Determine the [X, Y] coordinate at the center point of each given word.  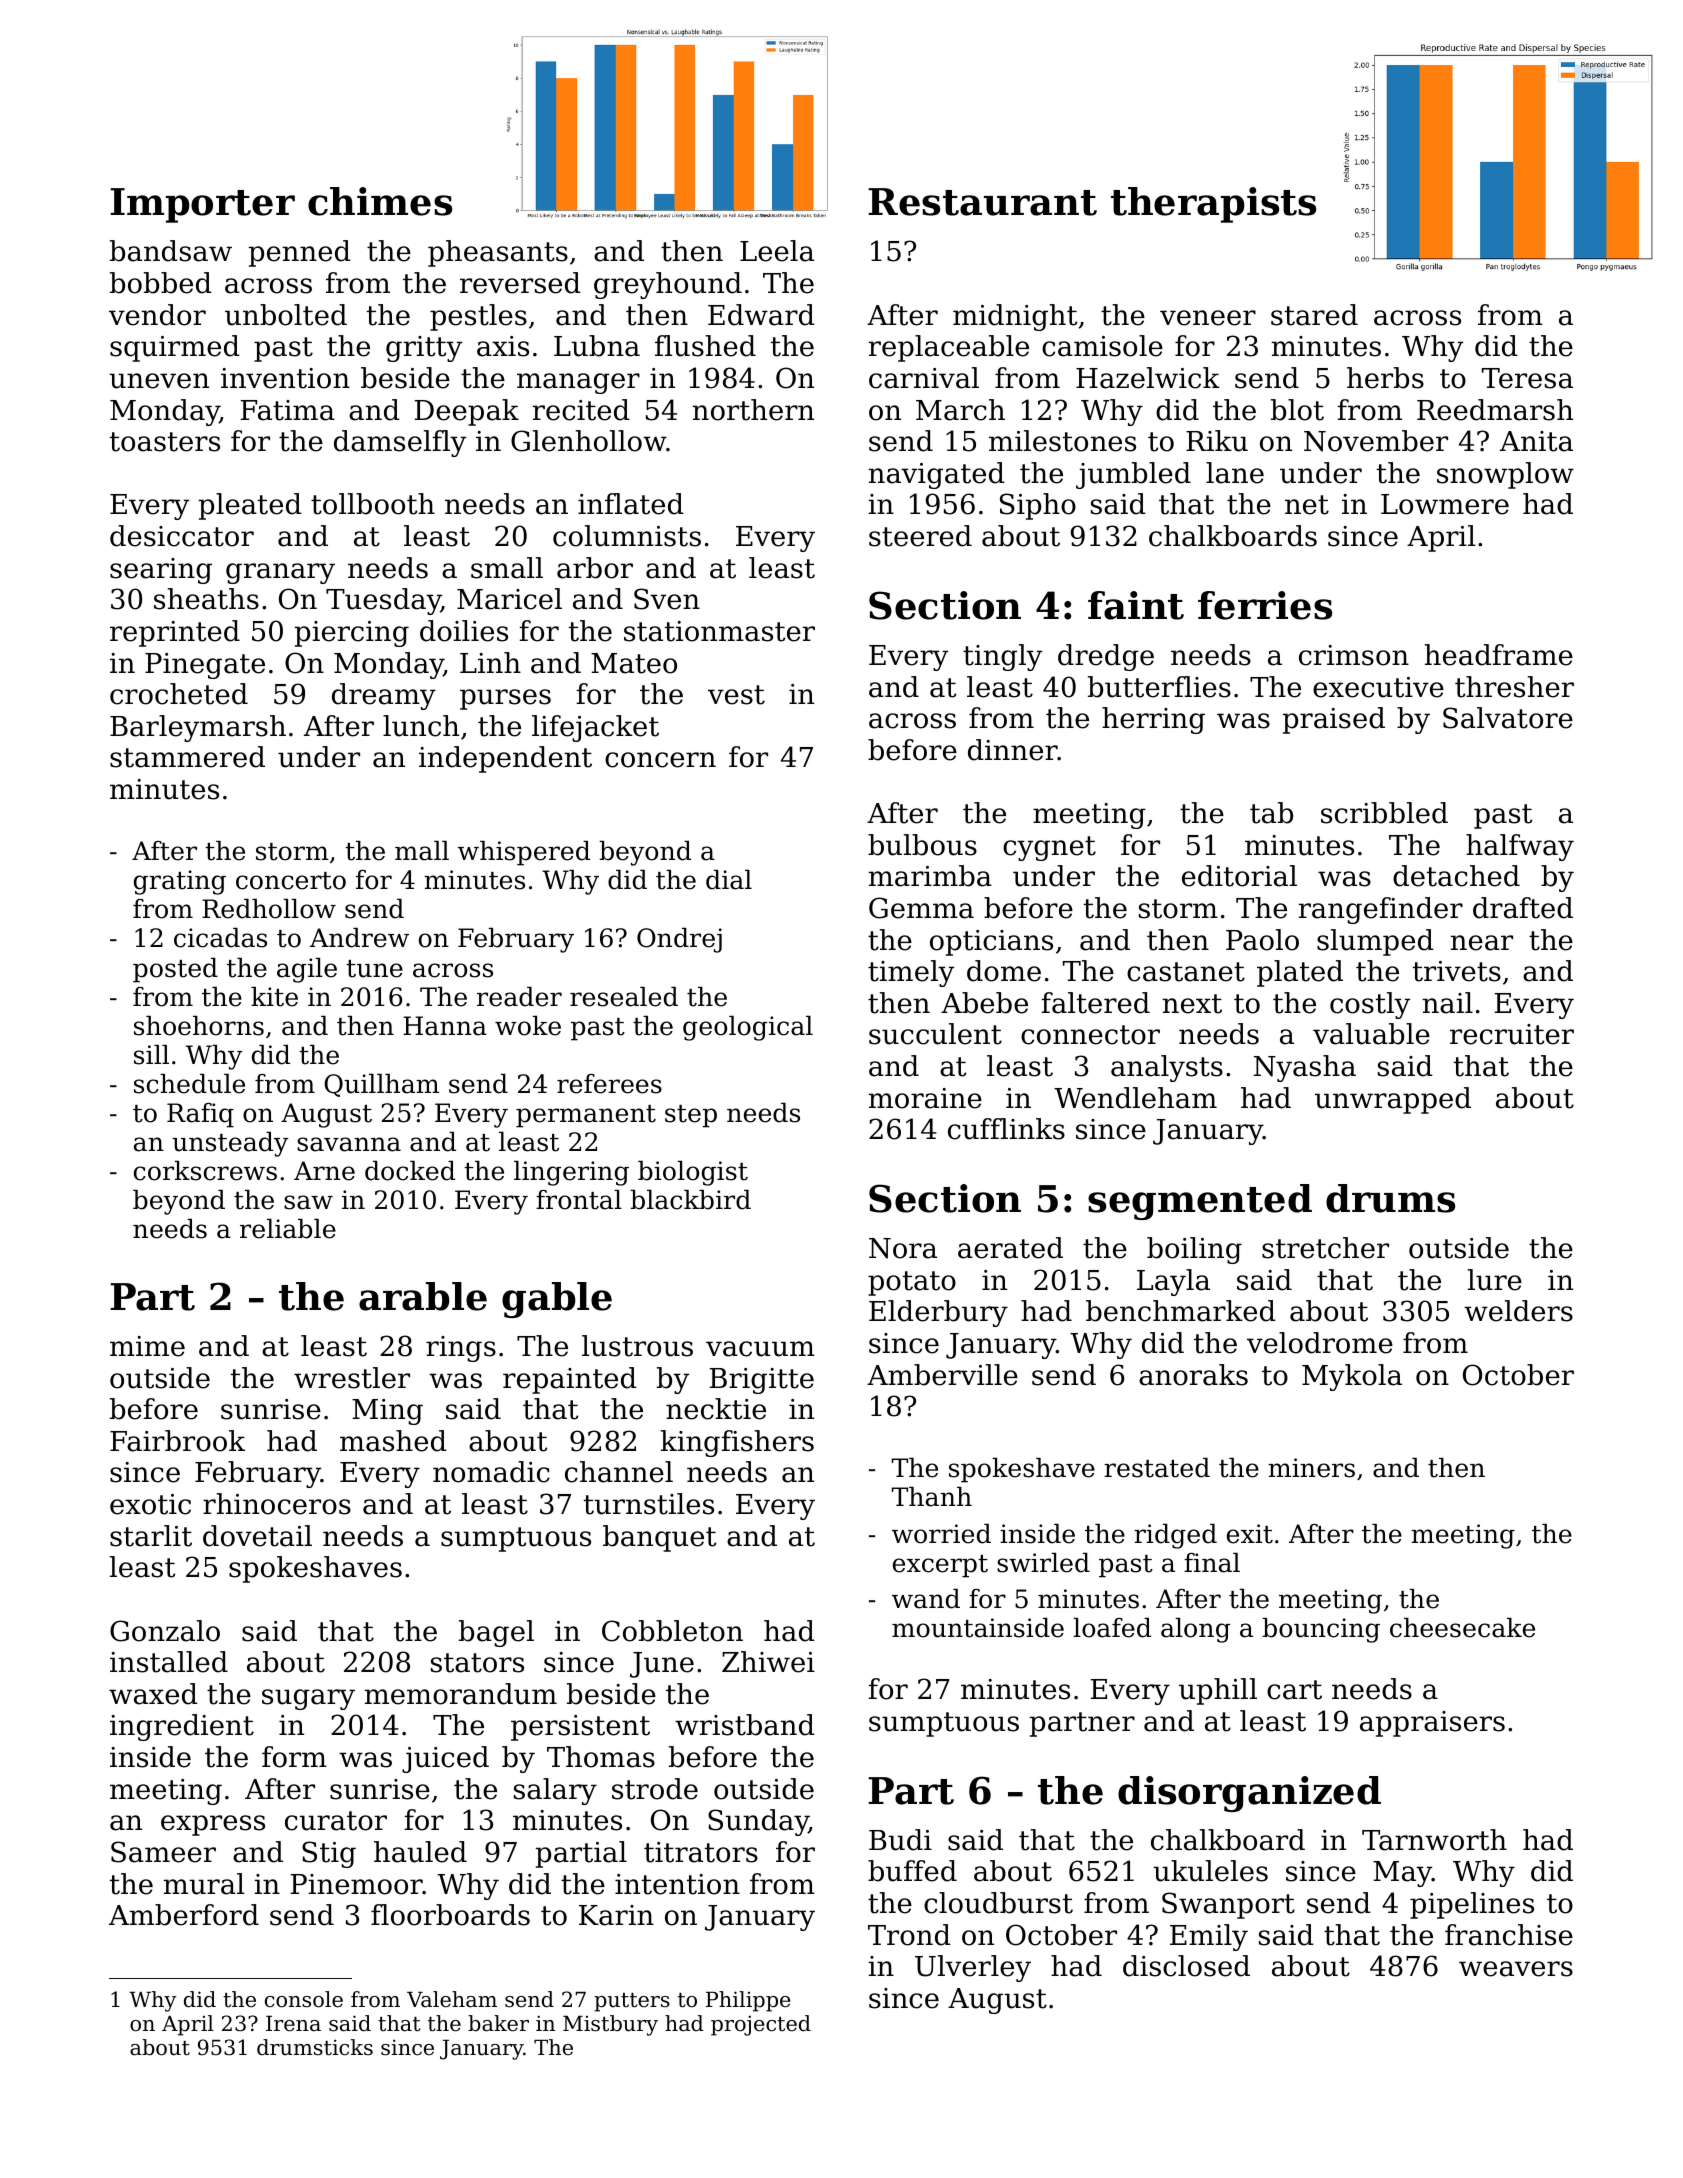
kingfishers [737, 1443]
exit [1250, 1534]
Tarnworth [1434, 1840]
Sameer [163, 1852]
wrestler [352, 1378]
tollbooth [373, 504]
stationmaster [719, 631]
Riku [1217, 441]
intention [677, 1884]
